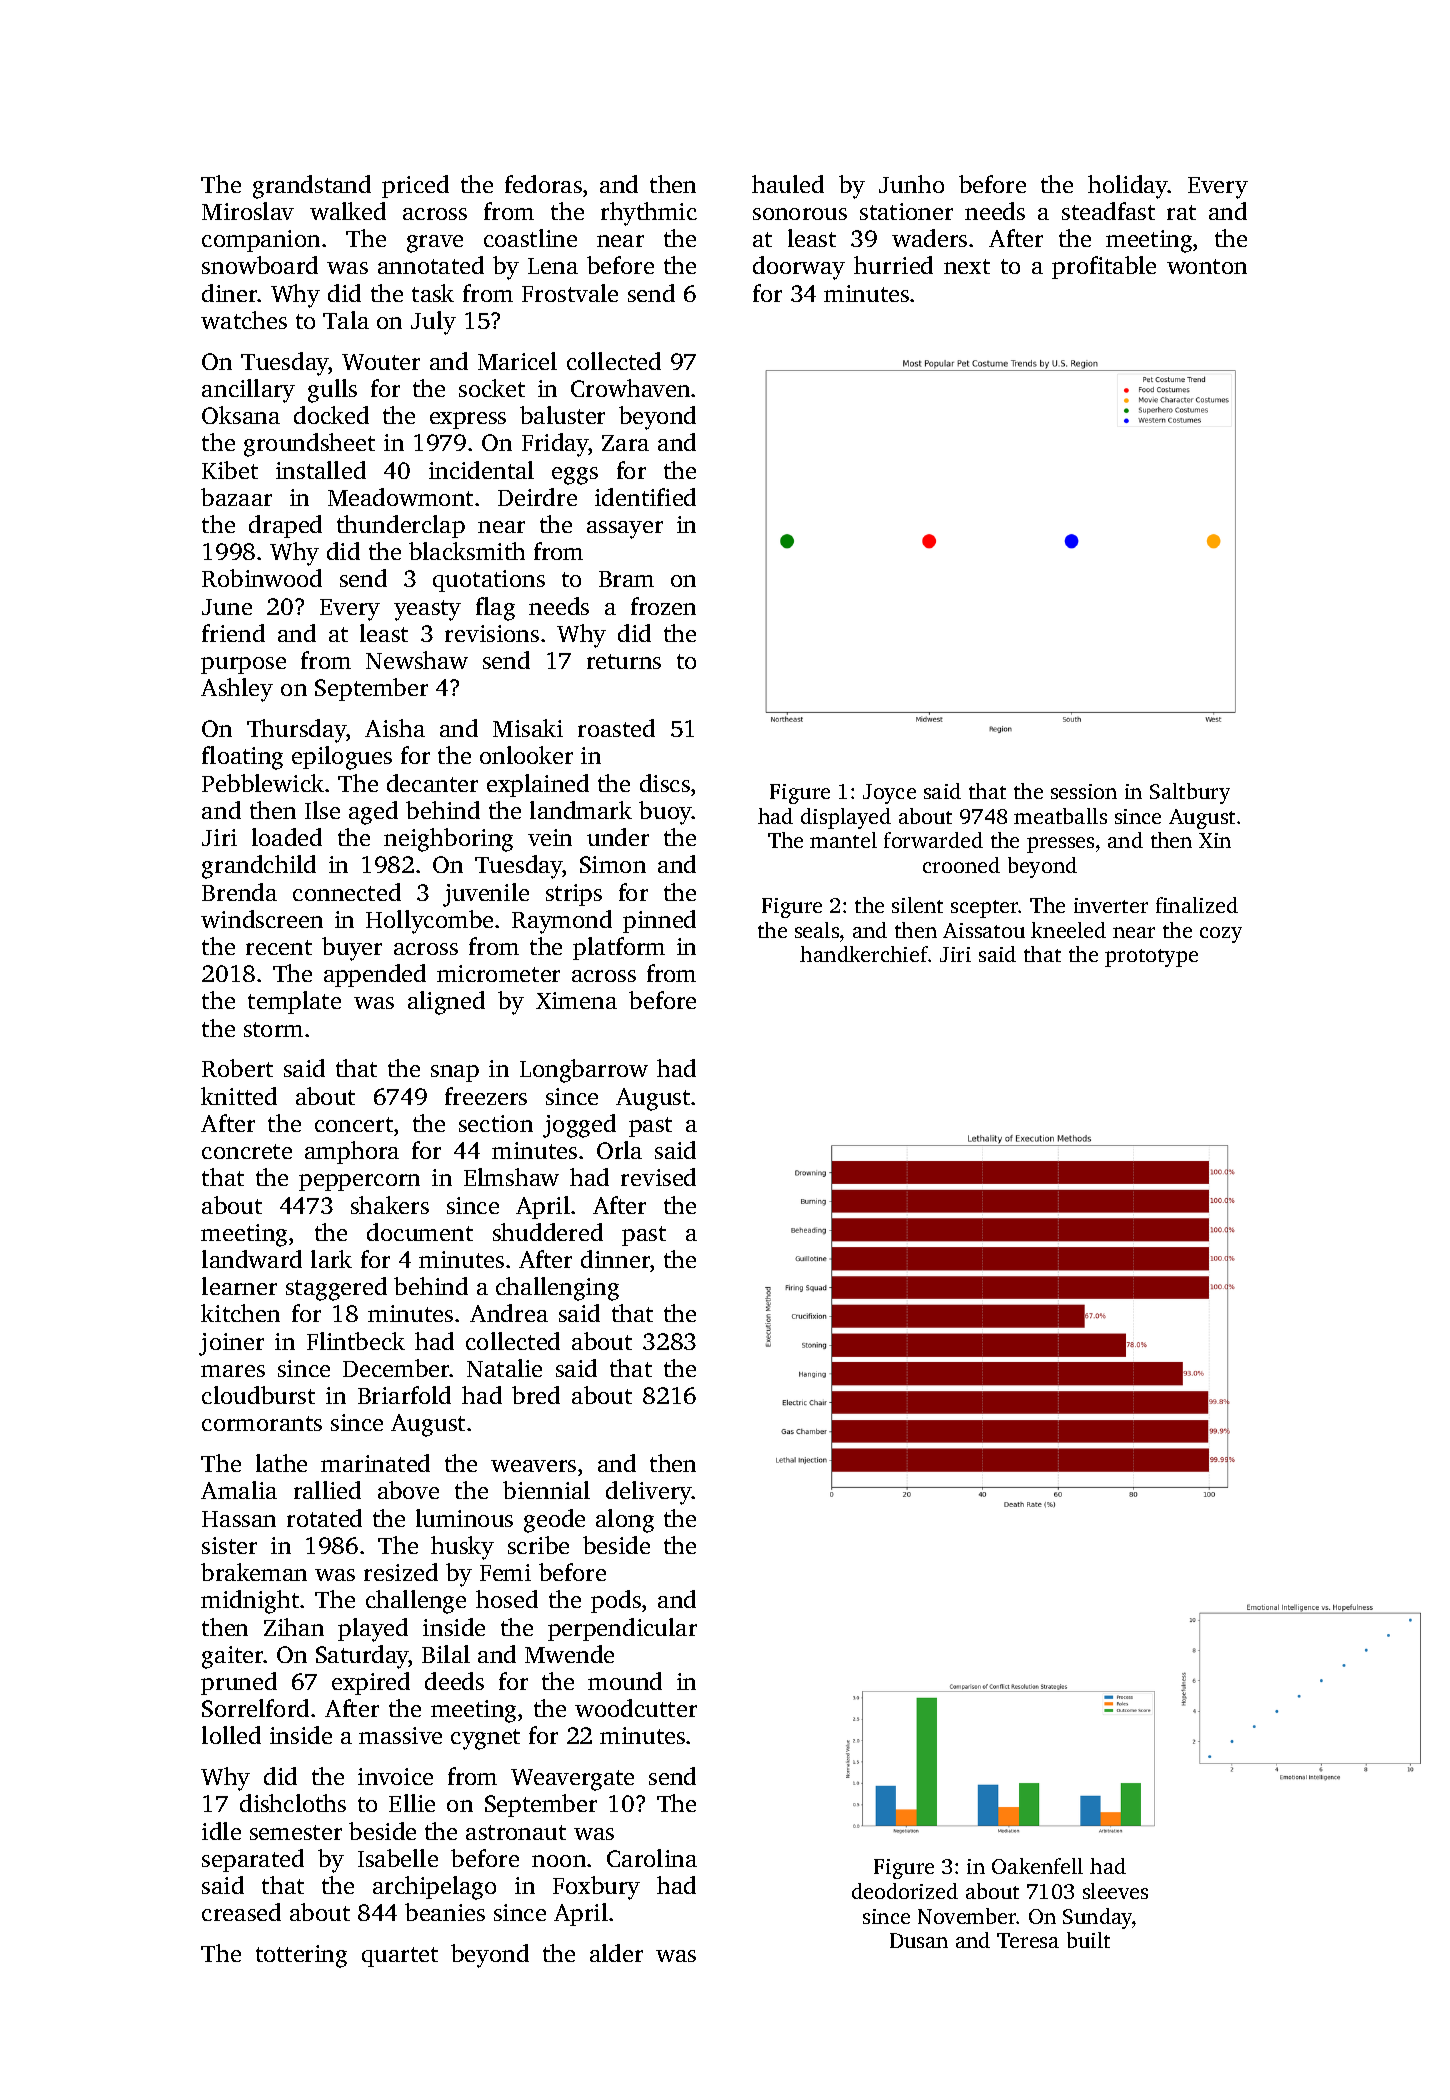 Image resolution: width=1450 pixels, height=2100 pixels. I want to click on priced, so click(415, 186).
